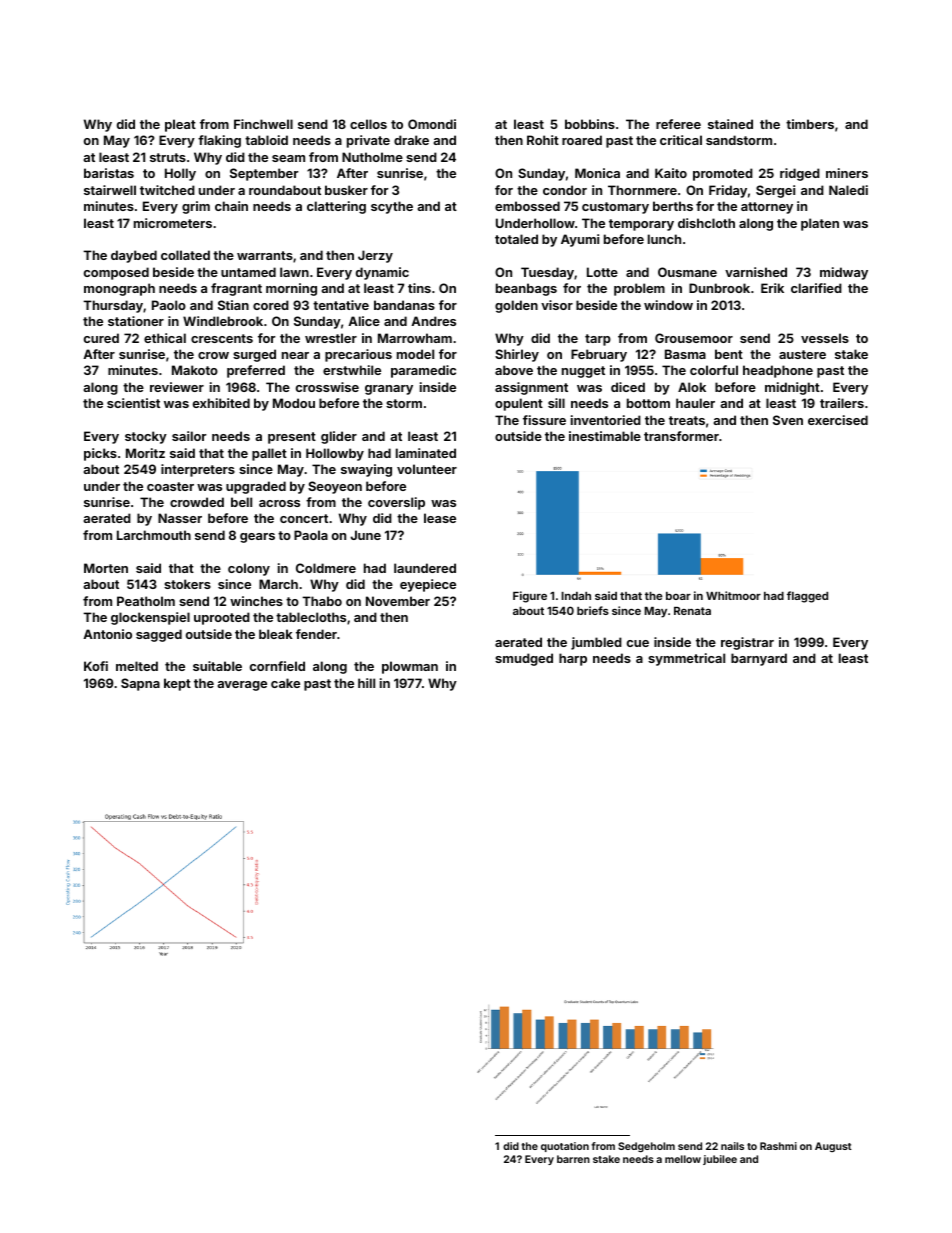  I want to click on exercised, so click(838, 420).
